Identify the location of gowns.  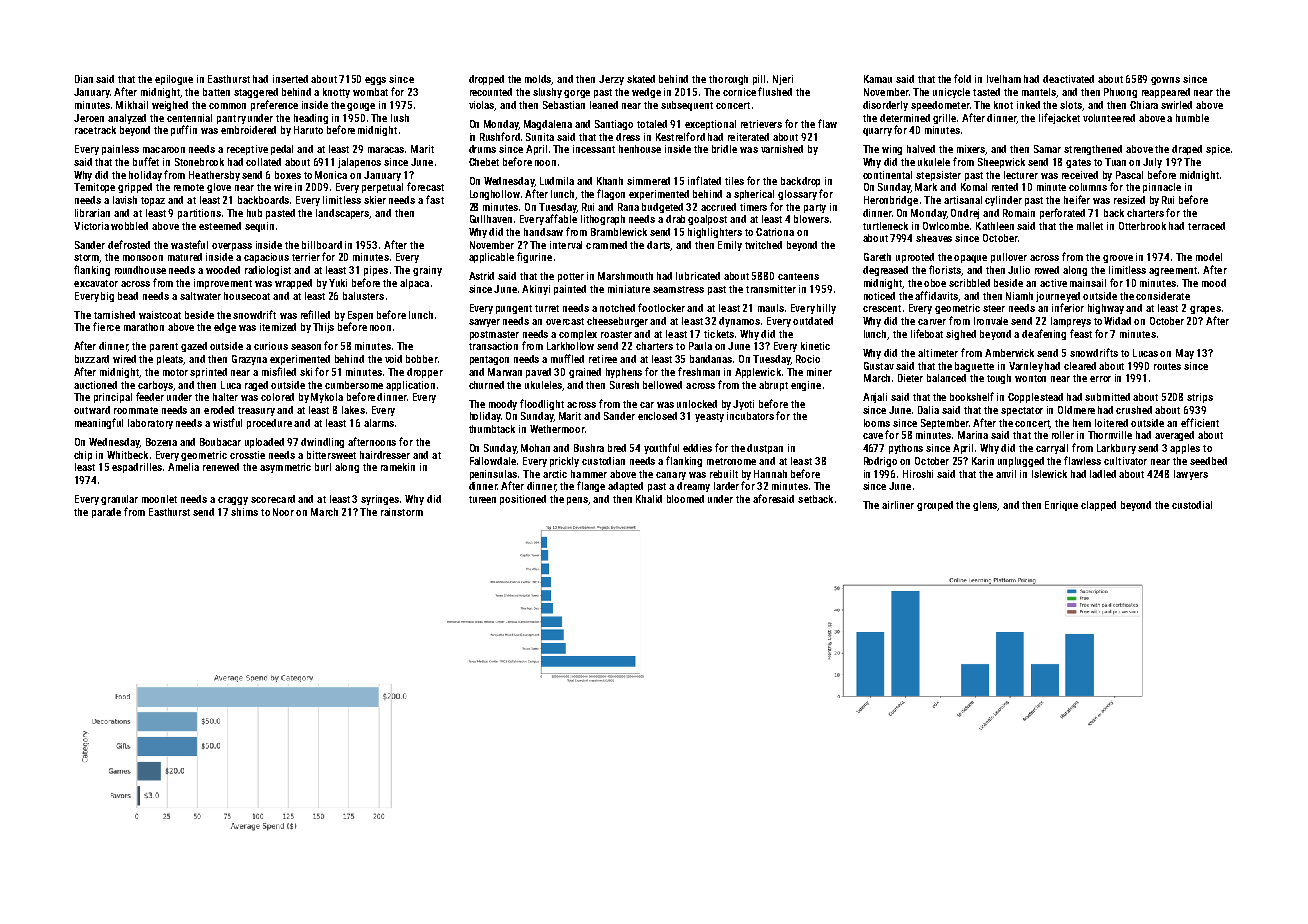
(1165, 81).
